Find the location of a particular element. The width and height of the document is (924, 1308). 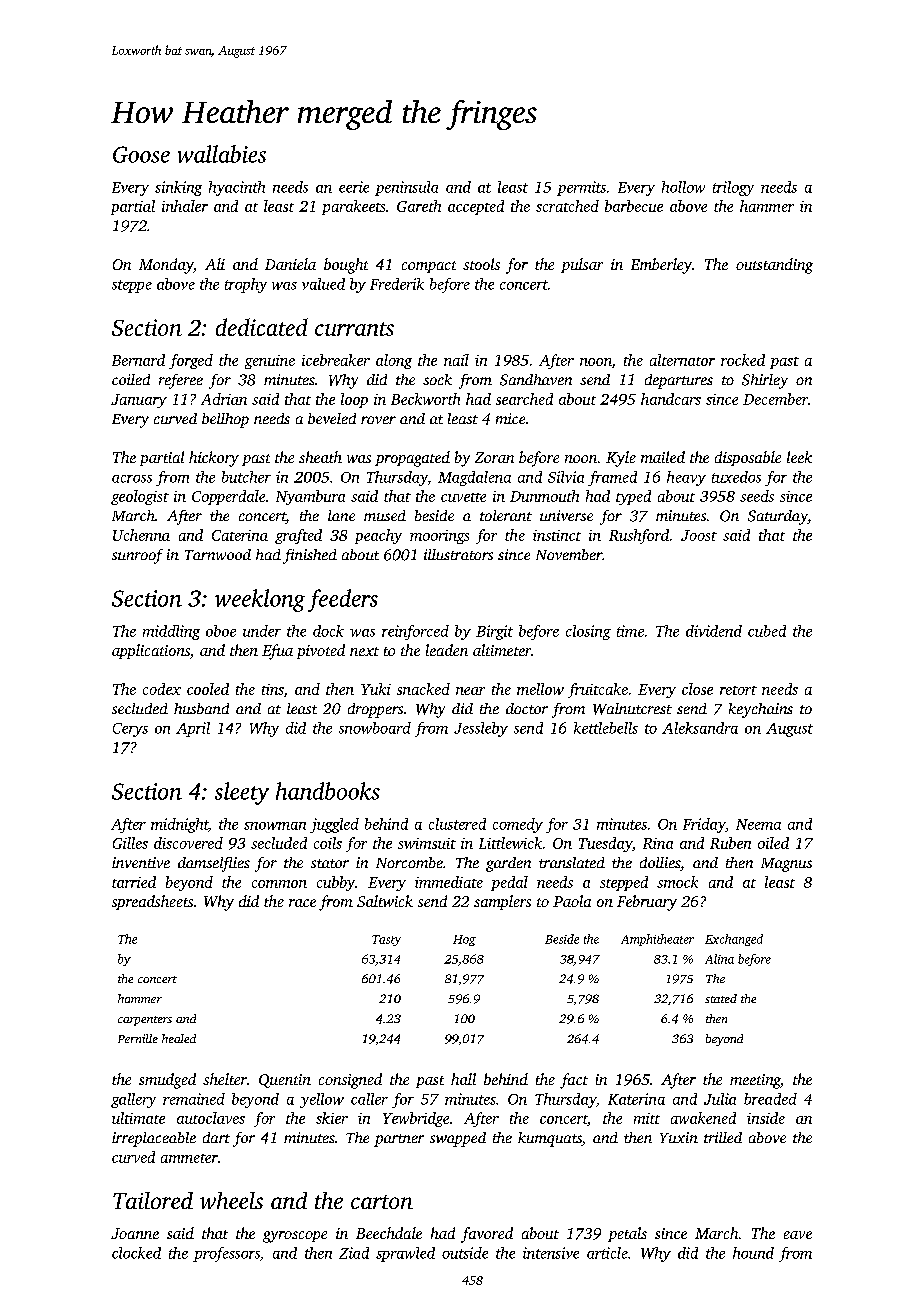

Ruben is located at coordinates (730, 843).
